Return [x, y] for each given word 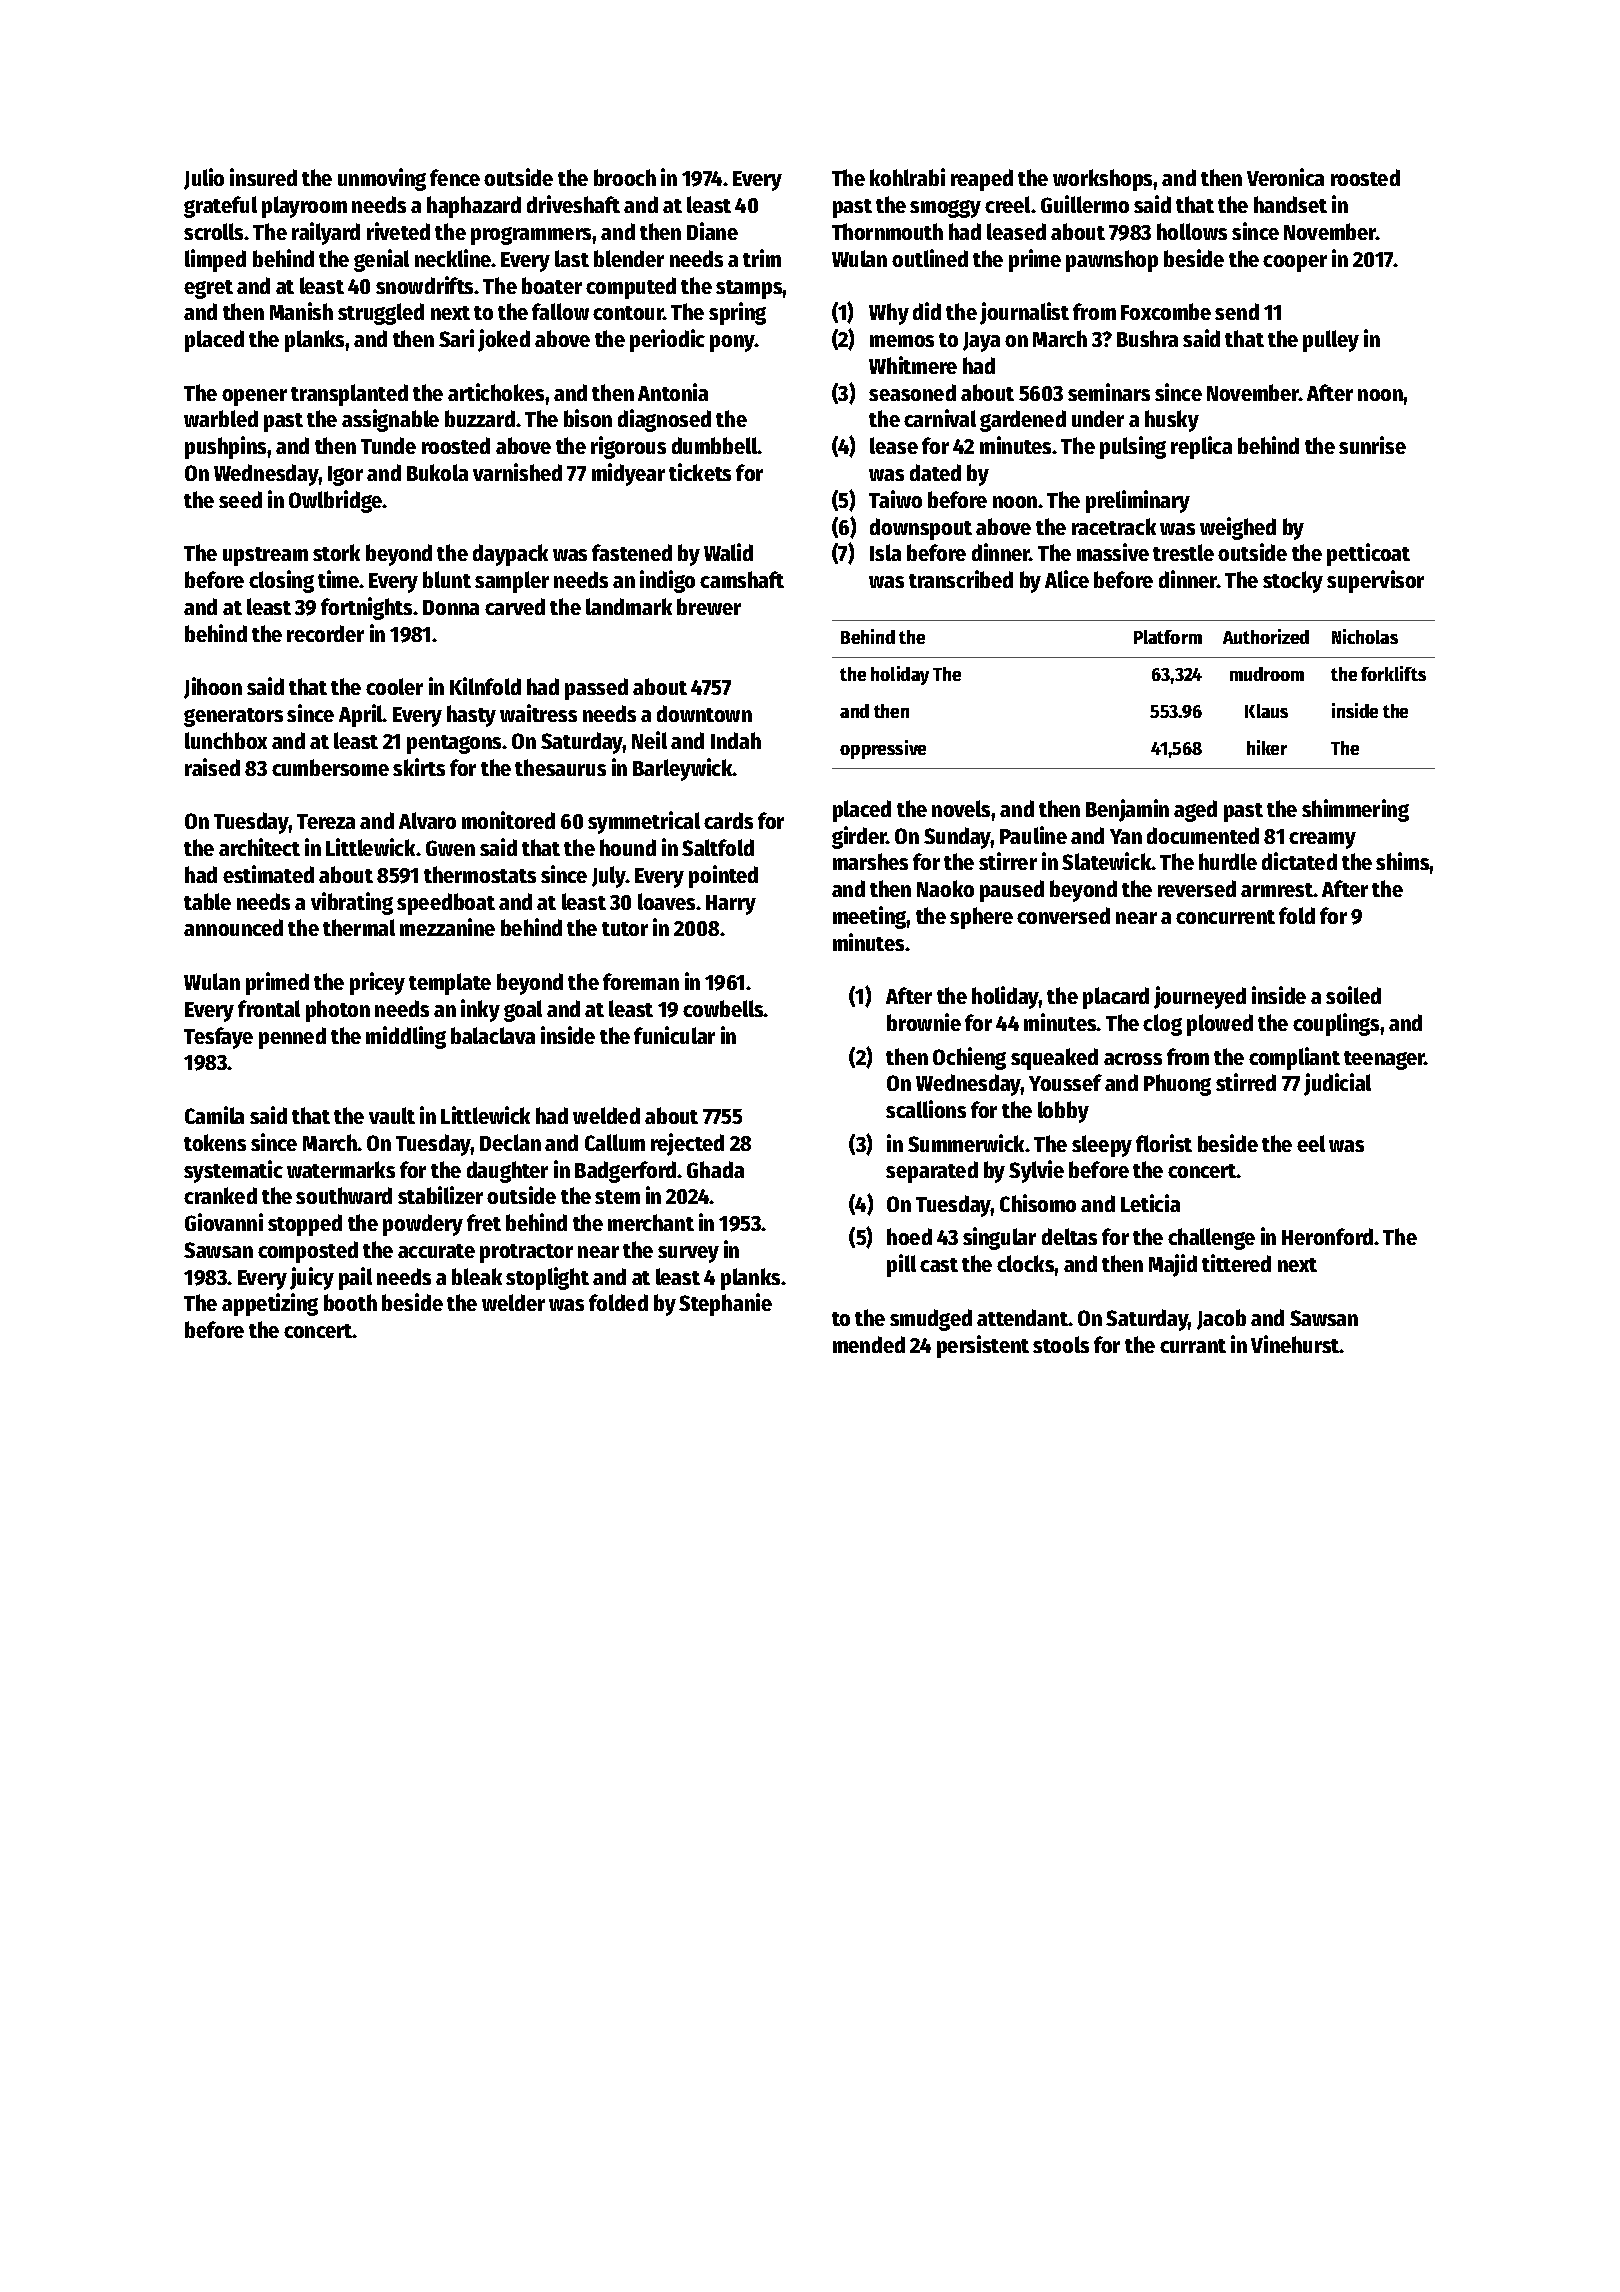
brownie [924, 1022]
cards [728, 820]
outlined [930, 258]
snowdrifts [425, 285]
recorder [325, 633]
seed [240, 499]
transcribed [961, 579]
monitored [508, 820]
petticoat [1368, 554]
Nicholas [1365, 636]
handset [1290, 204]
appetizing [270, 1304]
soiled [1353, 995]
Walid [728, 552]
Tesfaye [218, 1038]
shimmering [1355, 810]
